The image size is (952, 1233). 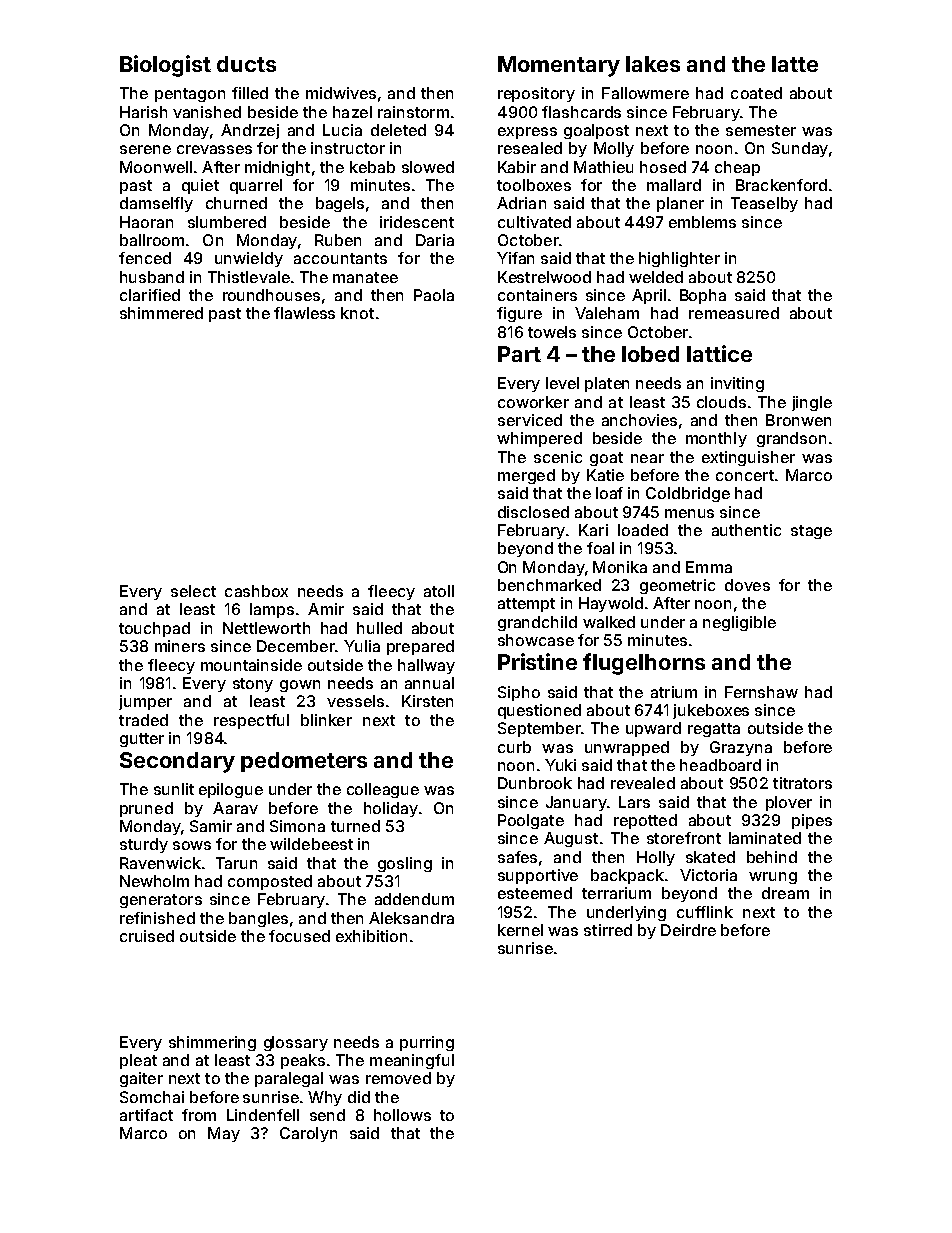 I want to click on ducts, so click(x=246, y=64).
